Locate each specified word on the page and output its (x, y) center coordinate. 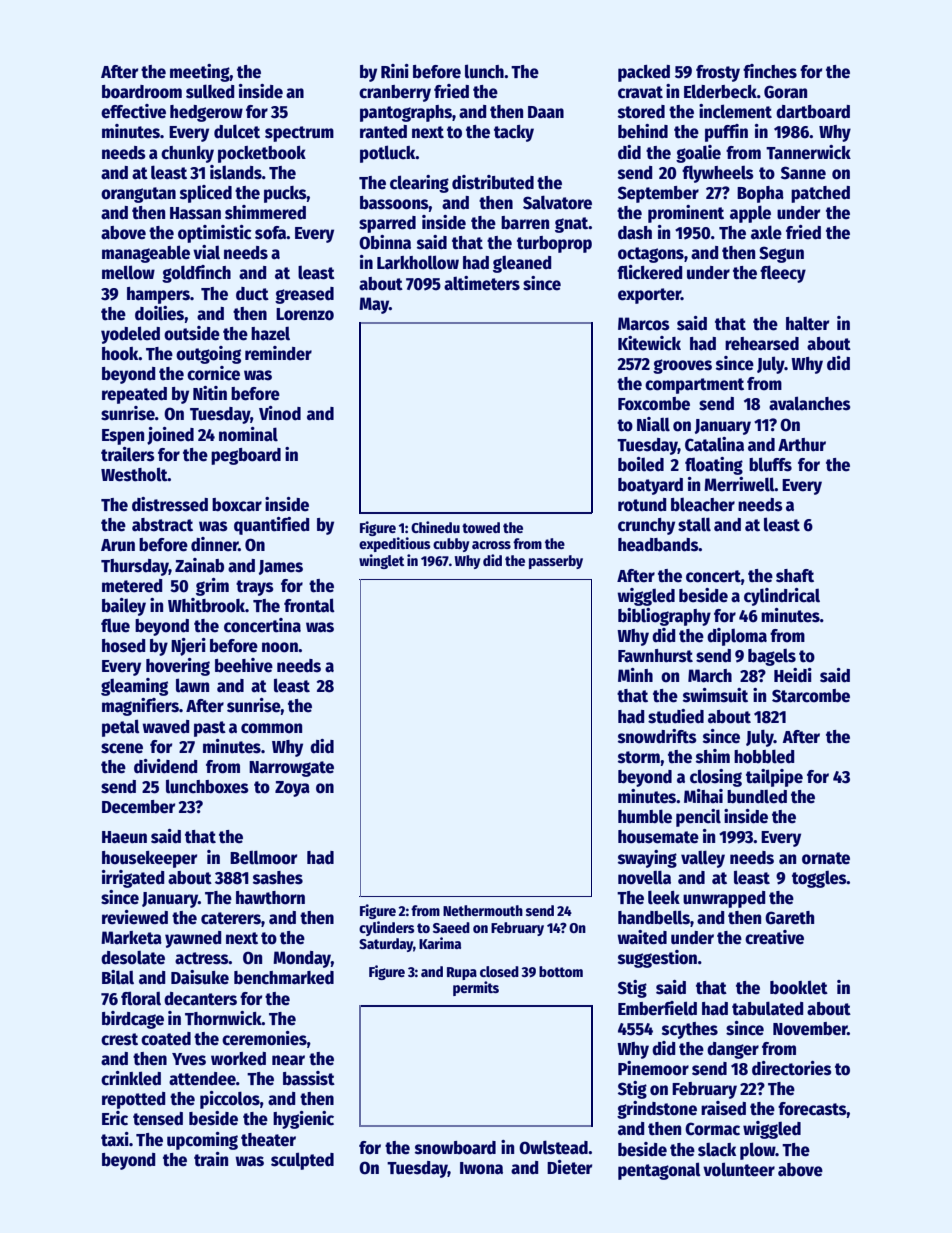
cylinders (387, 928)
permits (476, 988)
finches (770, 71)
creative (774, 937)
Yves (189, 1059)
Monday (302, 959)
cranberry (395, 93)
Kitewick (649, 343)
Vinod (280, 413)
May (374, 305)
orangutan (138, 195)
